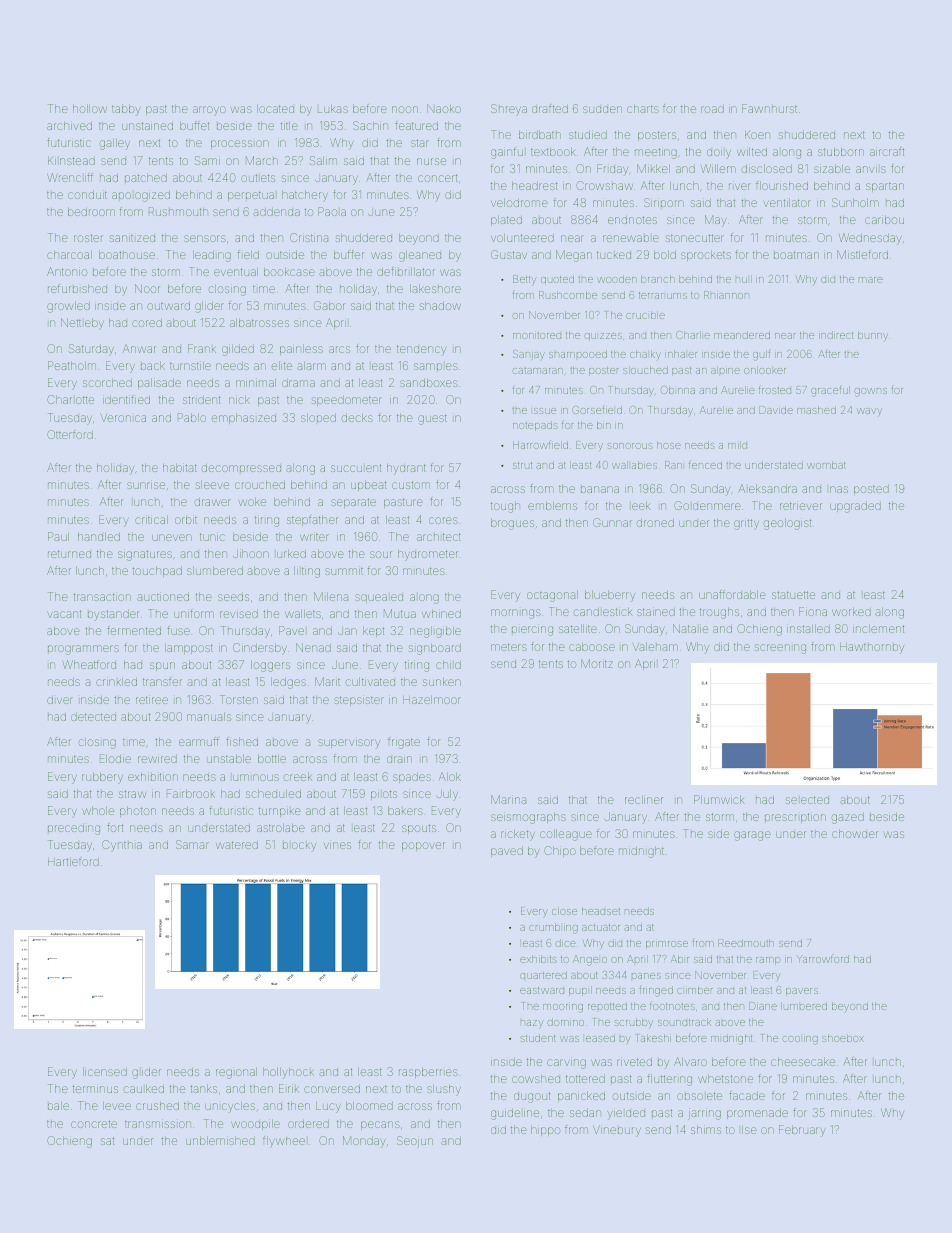 Image resolution: width=952 pixels, height=1233 pixels. Describe the element at coordinates (220, 1141) in the screenshot. I see `unblemished` at that location.
